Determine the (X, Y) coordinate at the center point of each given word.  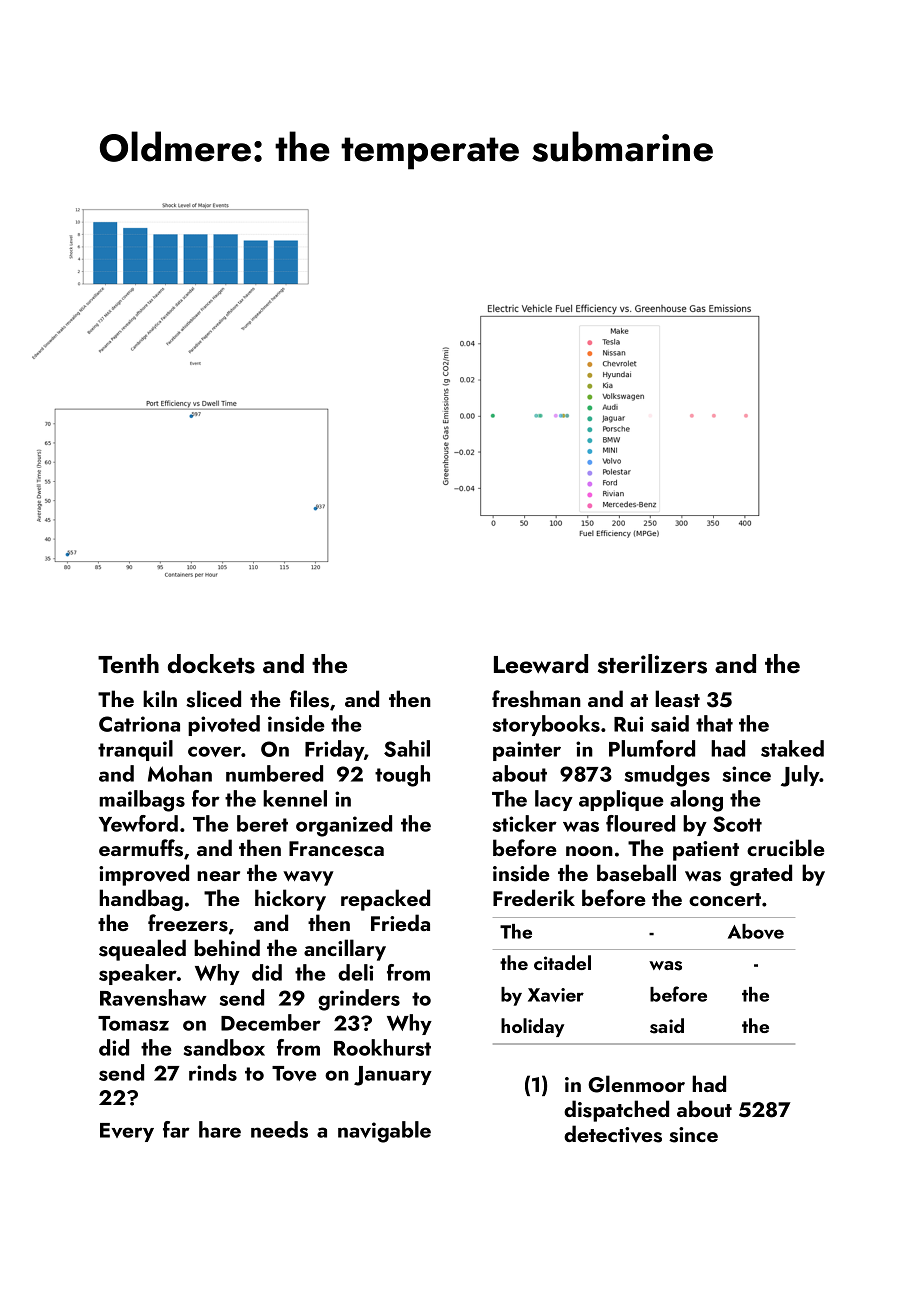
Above (756, 931)
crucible (786, 847)
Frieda (400, 922)
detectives (613, 1134)
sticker (525, 823)
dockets (211, 664)
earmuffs (141, 848)
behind (227, 947)
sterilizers (652, 664)
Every (127, 1132)
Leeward (541, 664)
